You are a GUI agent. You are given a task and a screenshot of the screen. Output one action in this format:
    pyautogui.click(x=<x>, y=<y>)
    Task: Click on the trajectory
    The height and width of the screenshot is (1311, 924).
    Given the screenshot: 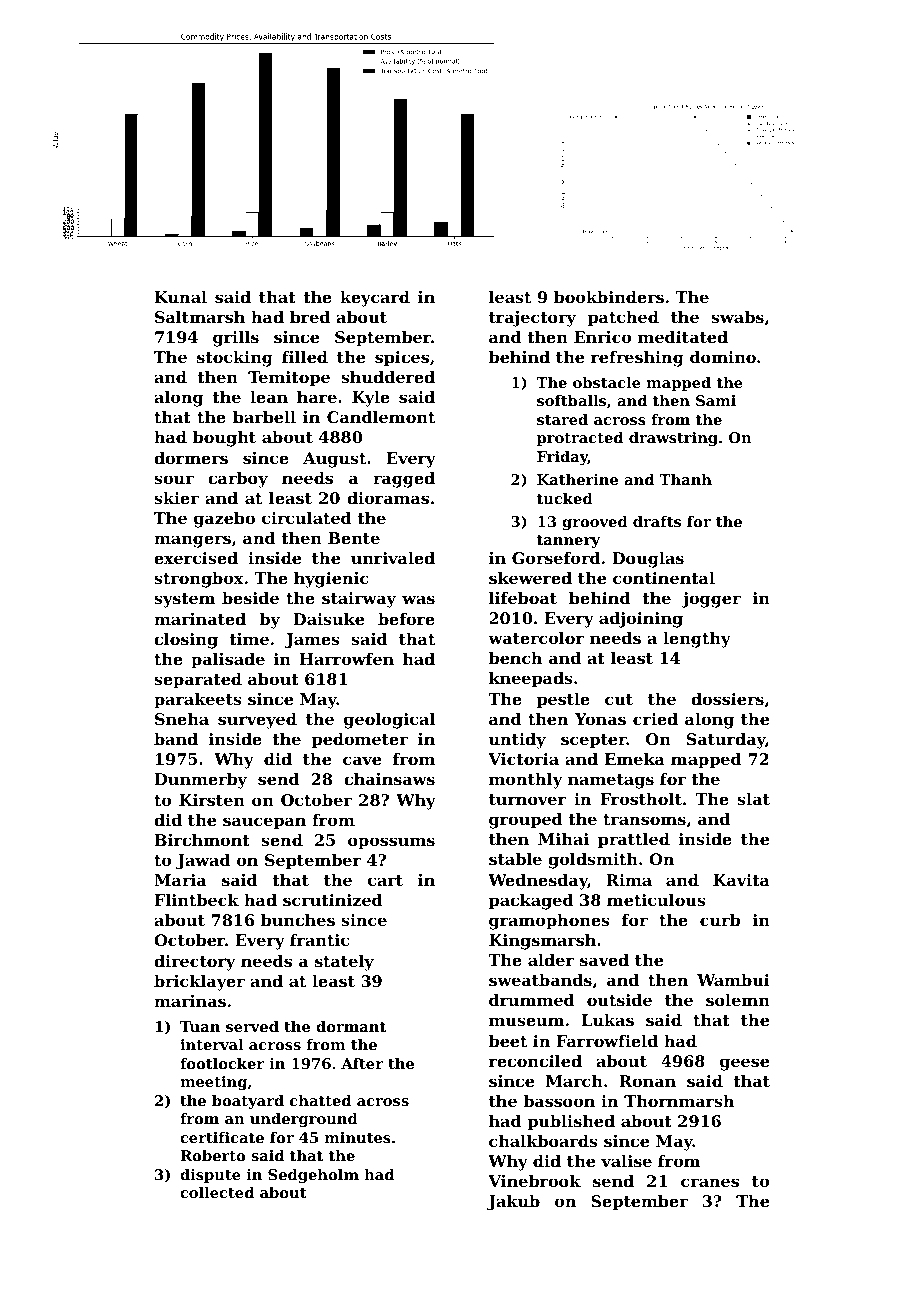 What is the action you would take?
    pyautogui.click(x=532, y=319)
